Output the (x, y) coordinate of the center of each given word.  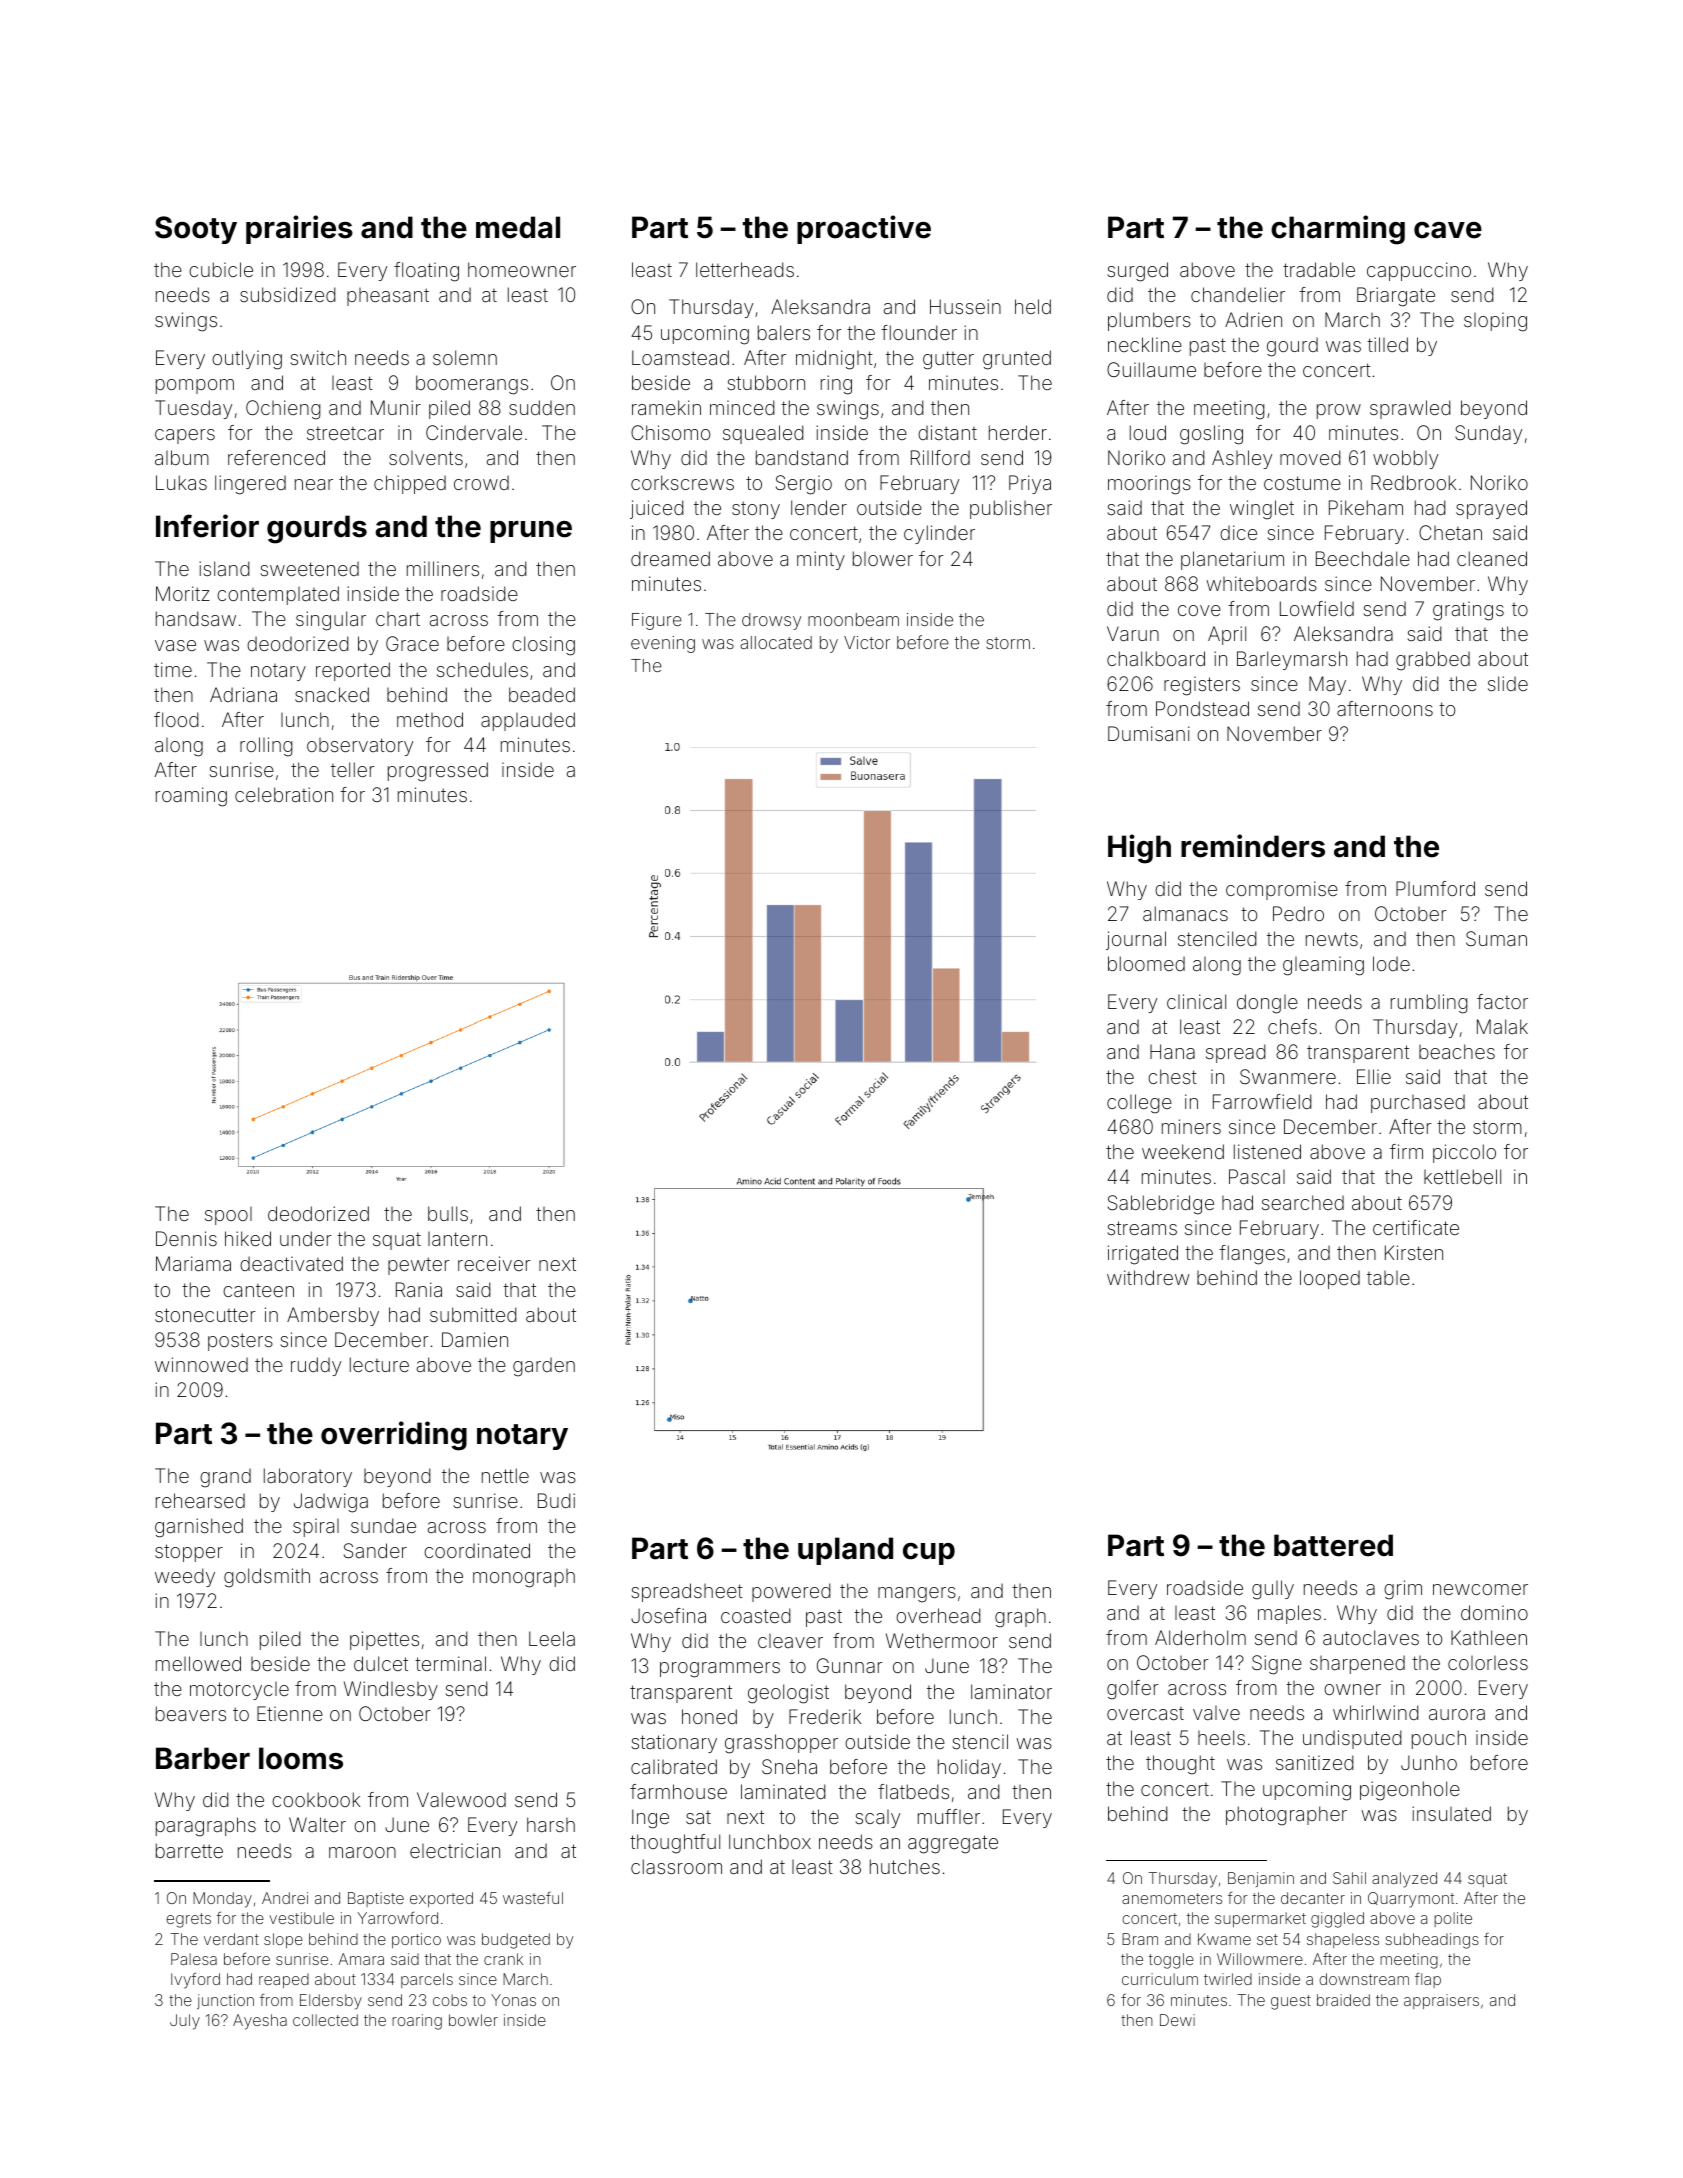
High (1139, 849)
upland (845, 1551)
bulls (448, 1213)
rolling (266, 747)
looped (1330, 1279)
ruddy (316, 1366)
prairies (299, 229)
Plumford (1435, 888)
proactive (864, 229)
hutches (905, 1866)
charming (1338, 230)
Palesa (194, 1959)
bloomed (1146, 963)
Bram (1140, 1939)
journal (1136, 940)
